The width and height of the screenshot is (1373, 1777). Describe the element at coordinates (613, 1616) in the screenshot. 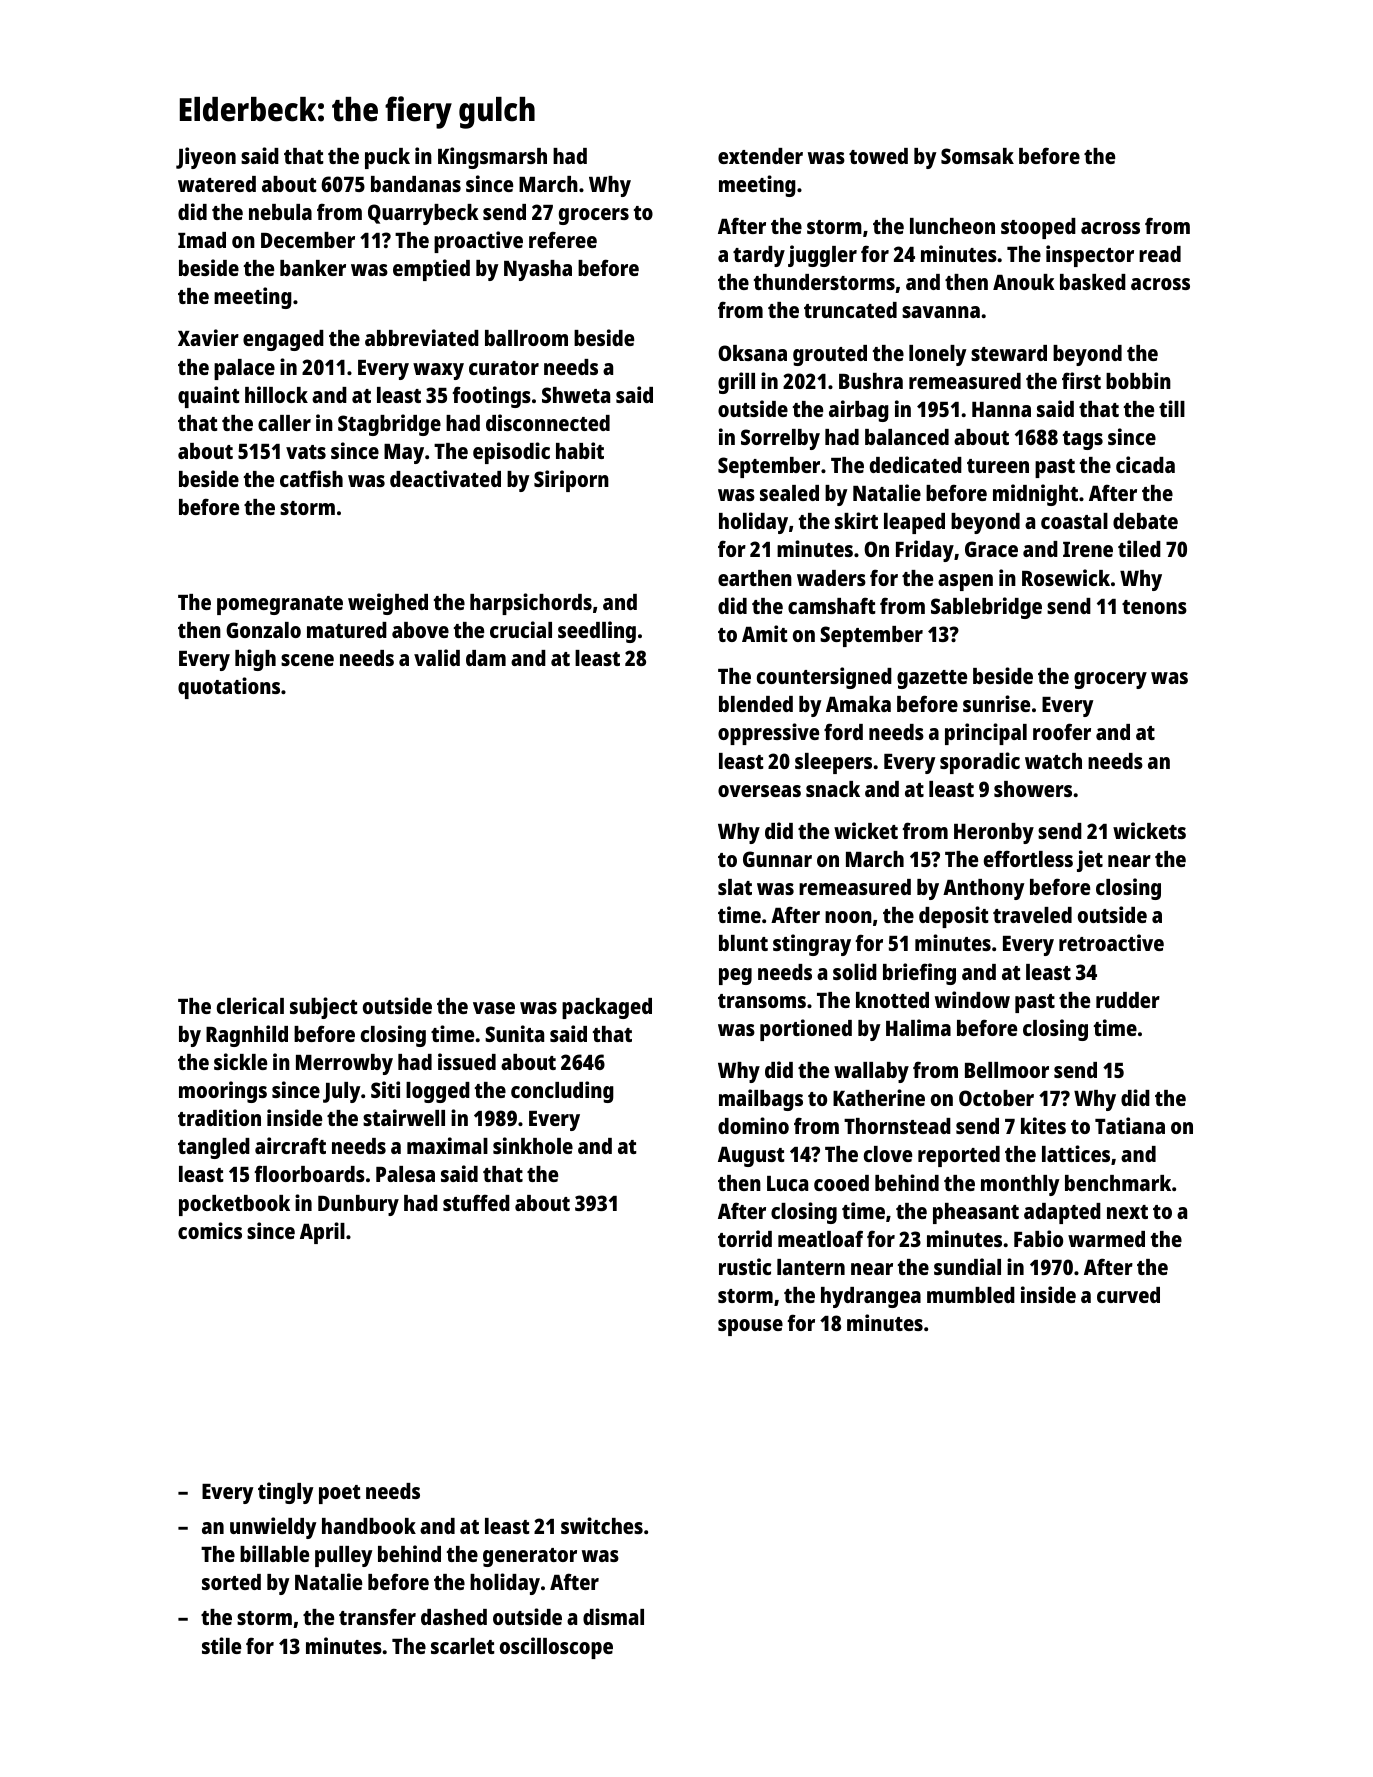

I see `dismal` at that location.
